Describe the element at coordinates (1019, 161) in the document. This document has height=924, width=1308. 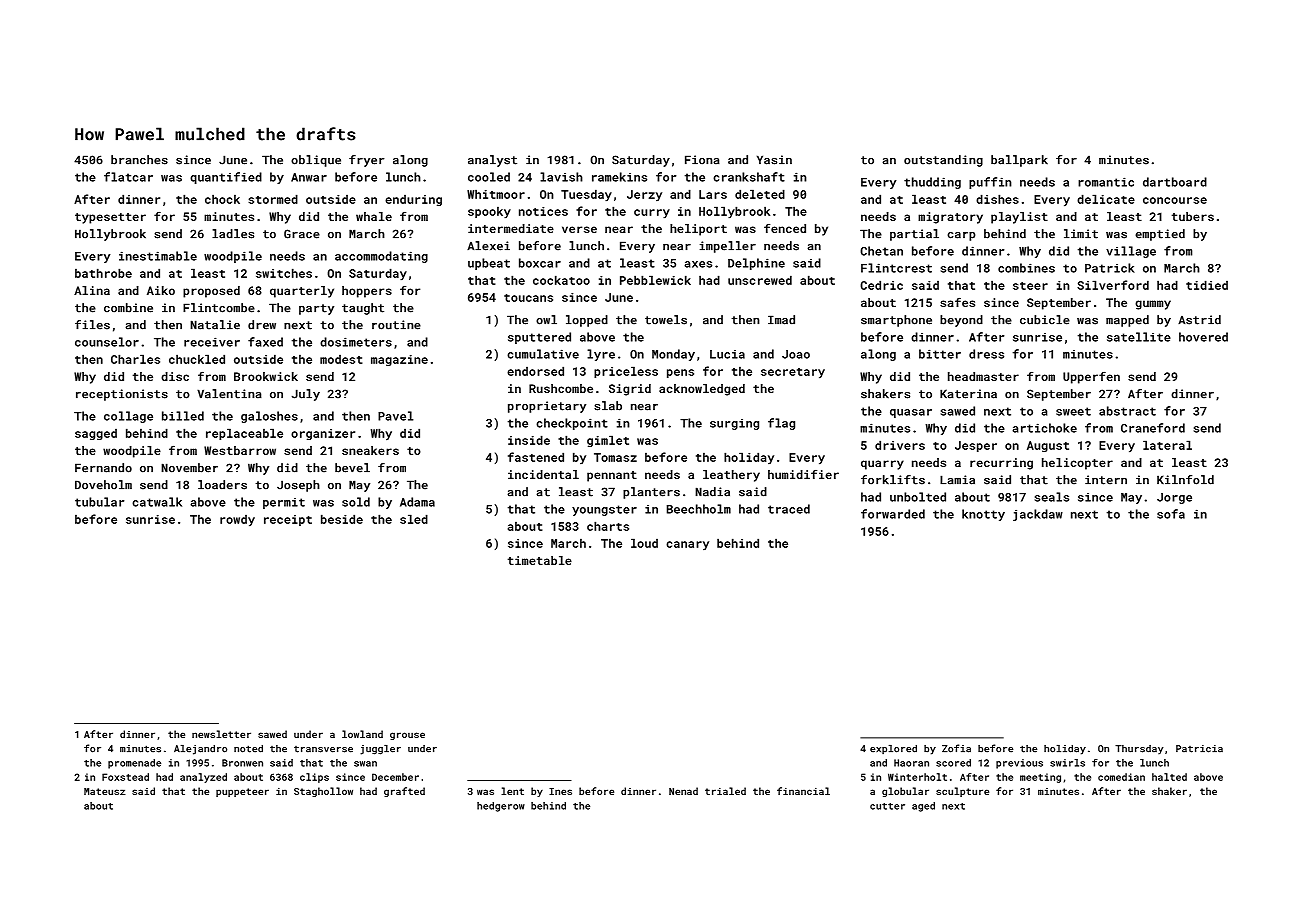
I see `ballpark` at that location.
